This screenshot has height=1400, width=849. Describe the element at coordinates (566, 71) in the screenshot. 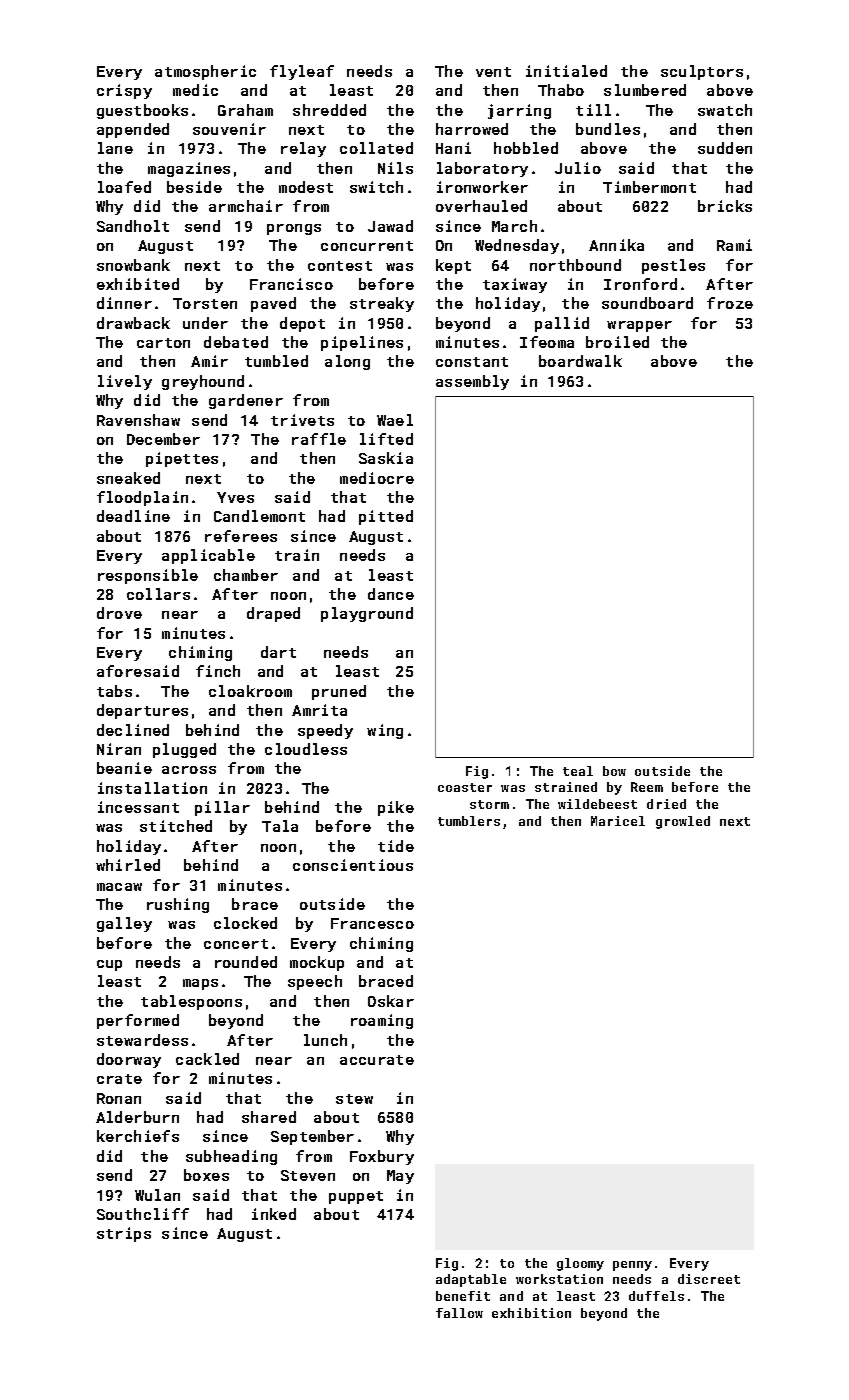

I see `initialed` at that location.
